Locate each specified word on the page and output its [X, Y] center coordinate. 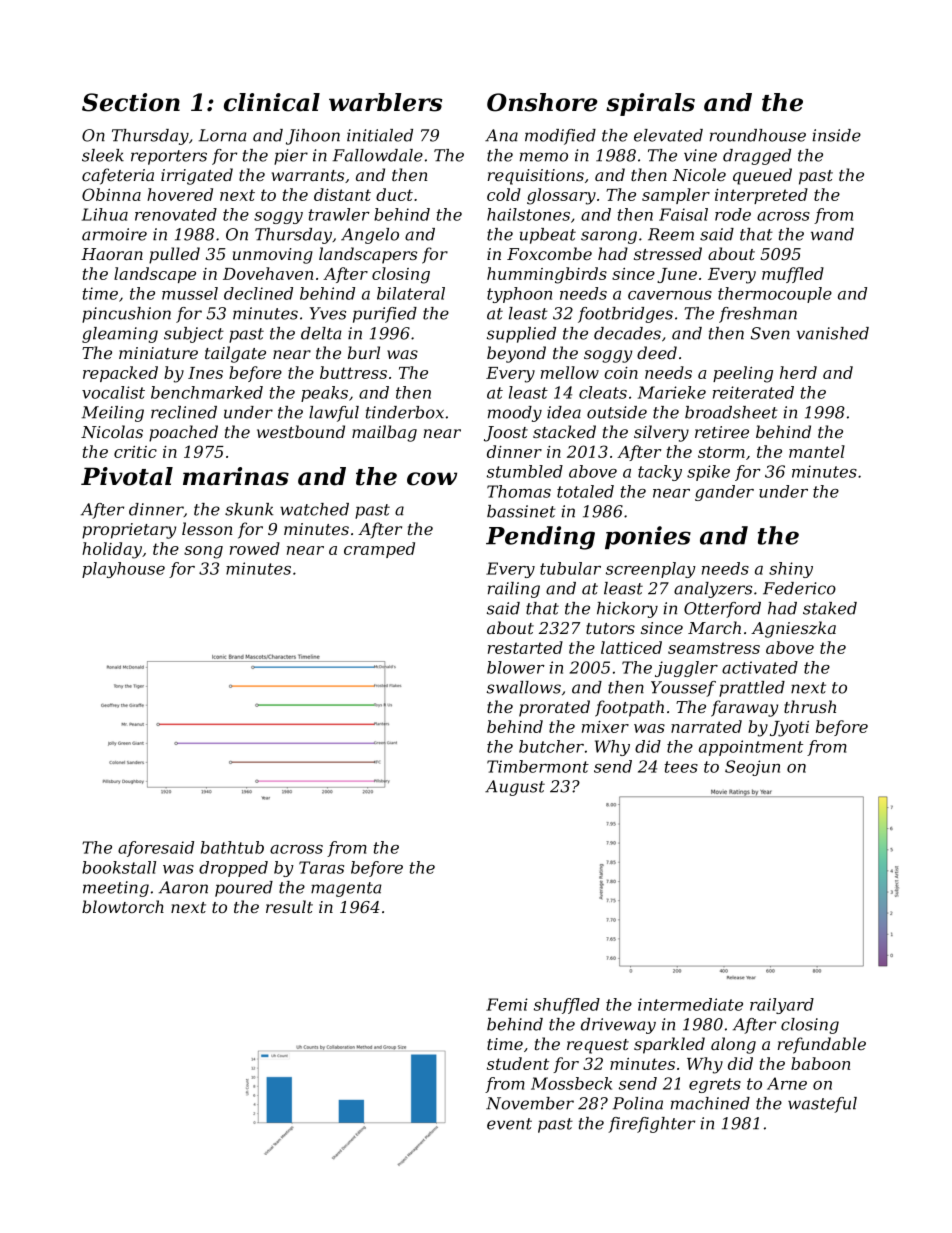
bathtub [232, 847]
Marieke [672, 392]
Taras [321, 867]
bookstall [119, 867]
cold [504, 194]
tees [681, 767]
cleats [603, 392]
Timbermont [538, 766]
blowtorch [123, 906]
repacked [120, 374]
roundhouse [758, 135]
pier [291, 157]
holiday [112, 550]
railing [514, 590]
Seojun [752, 768]
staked [830, 608]
